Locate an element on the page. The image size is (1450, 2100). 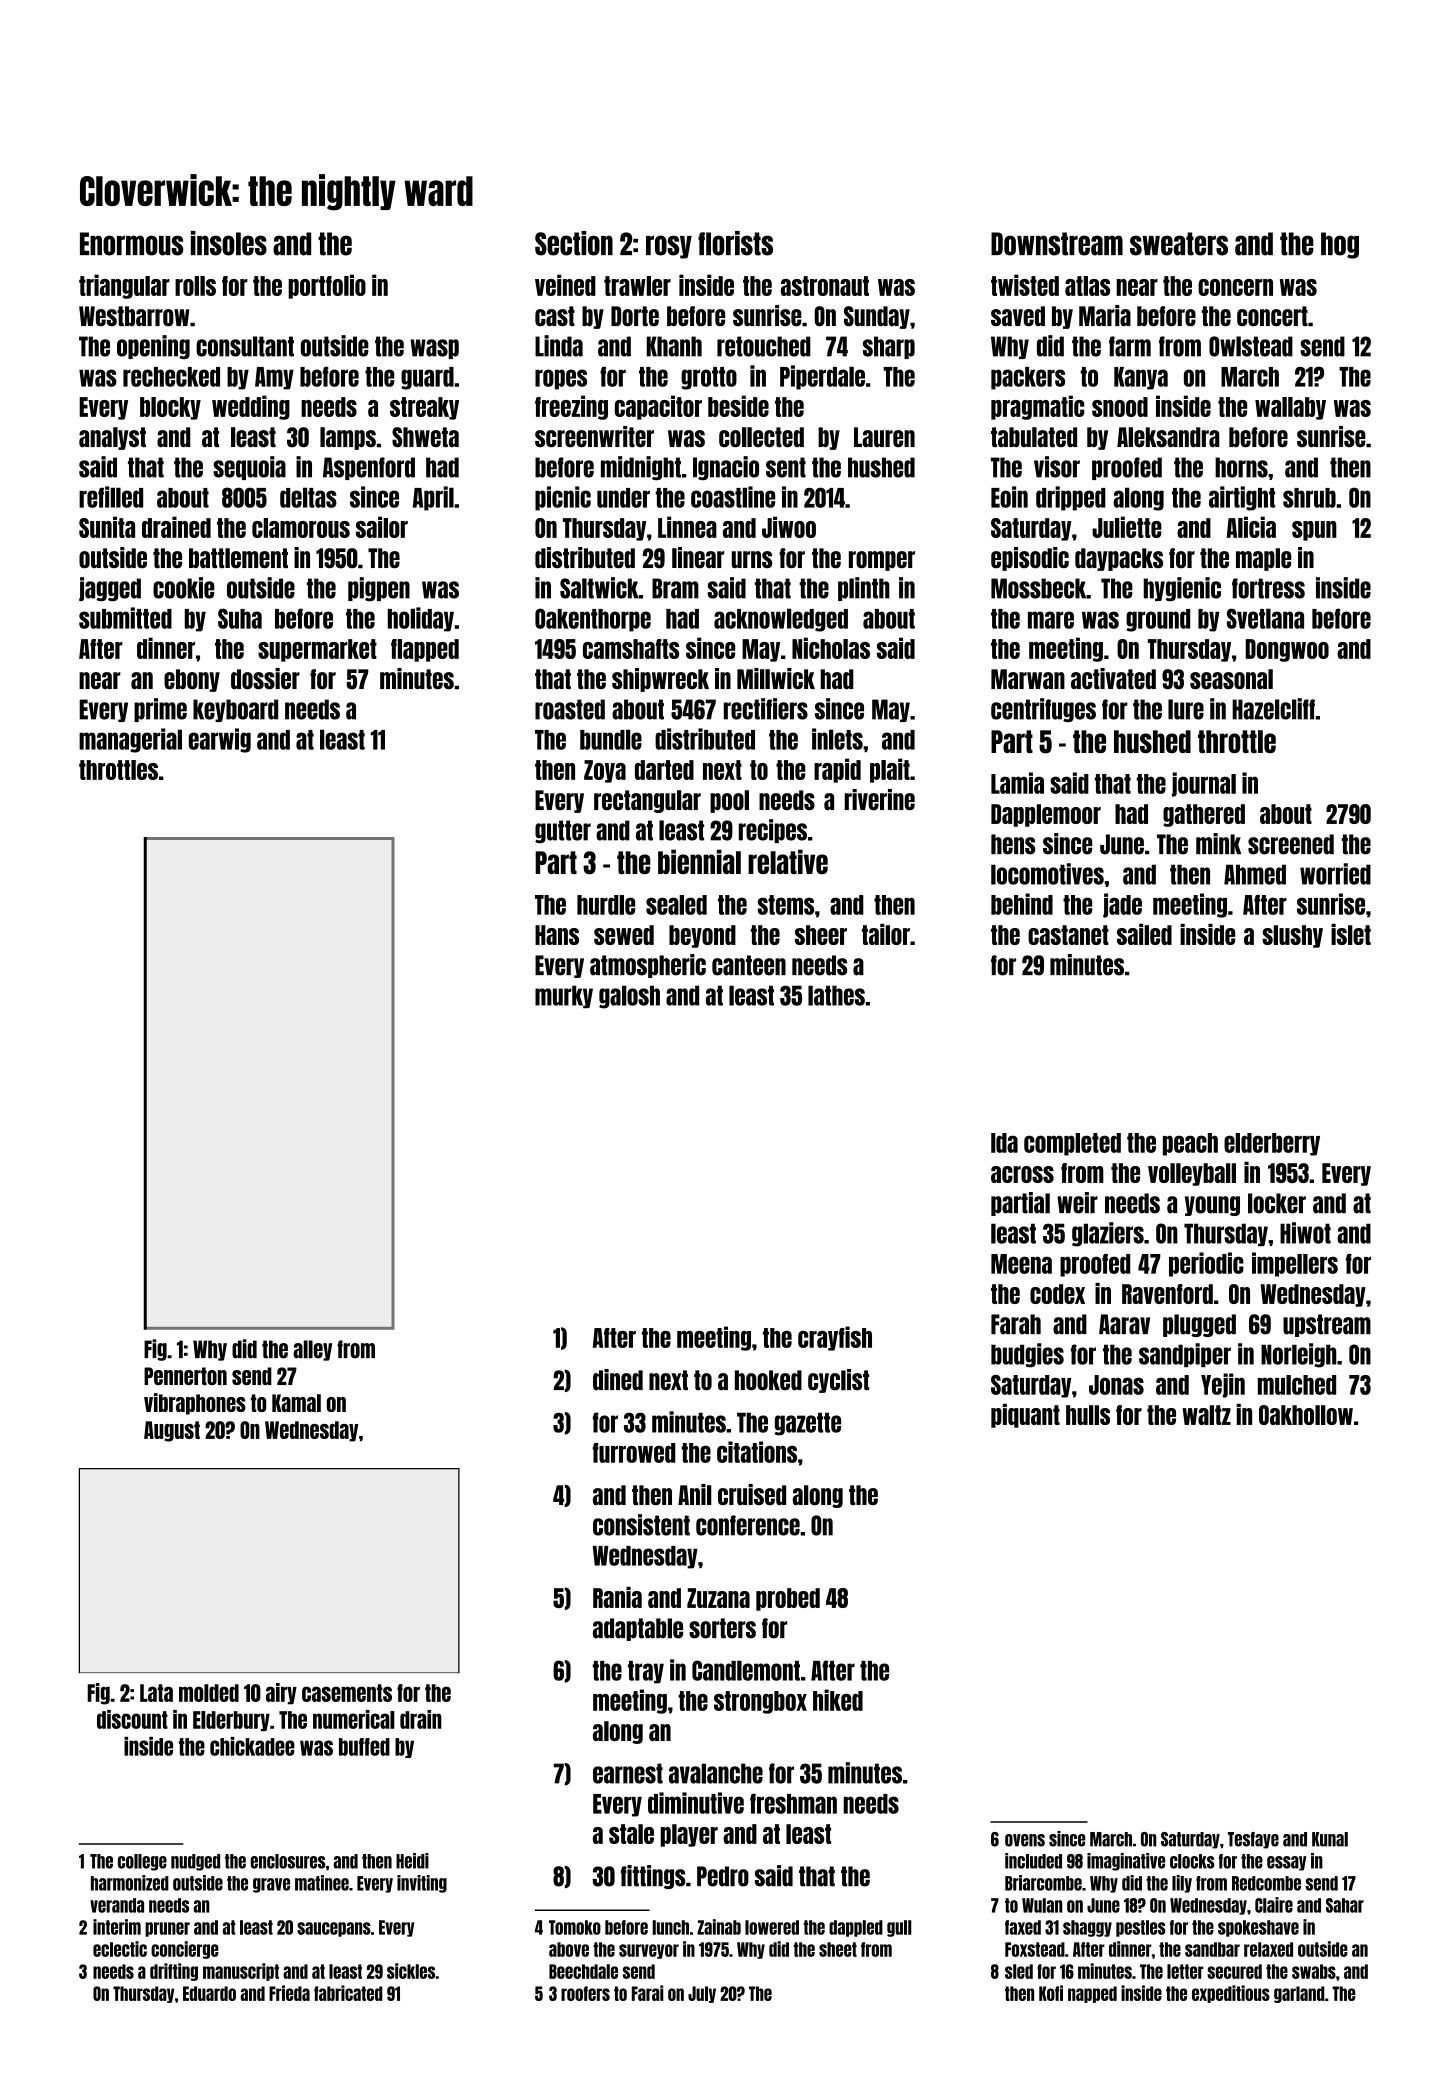
earwig is located at coordinates (220, 740).
